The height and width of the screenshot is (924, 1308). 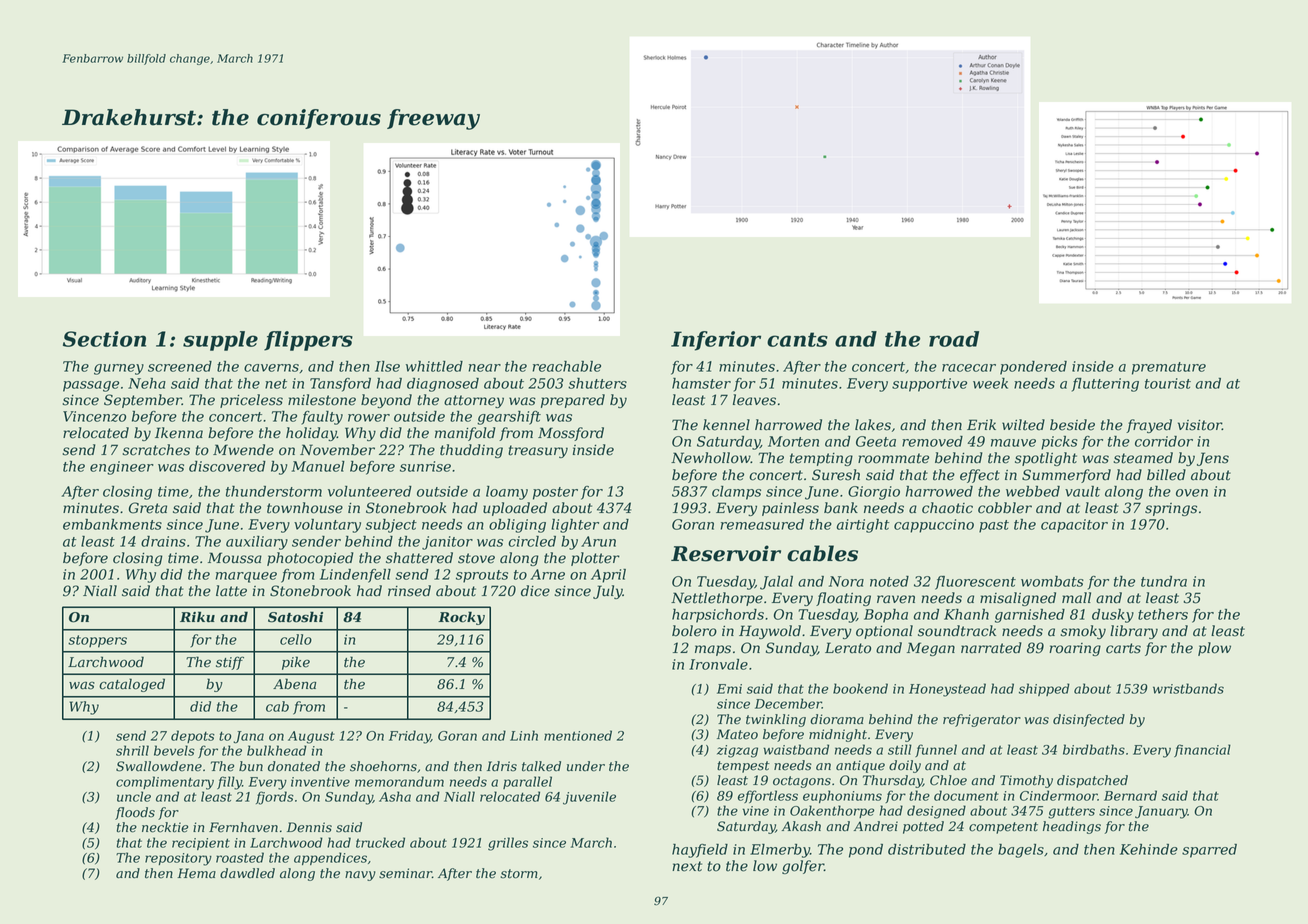 I want to click on effect, so click(x=980, y=476).
